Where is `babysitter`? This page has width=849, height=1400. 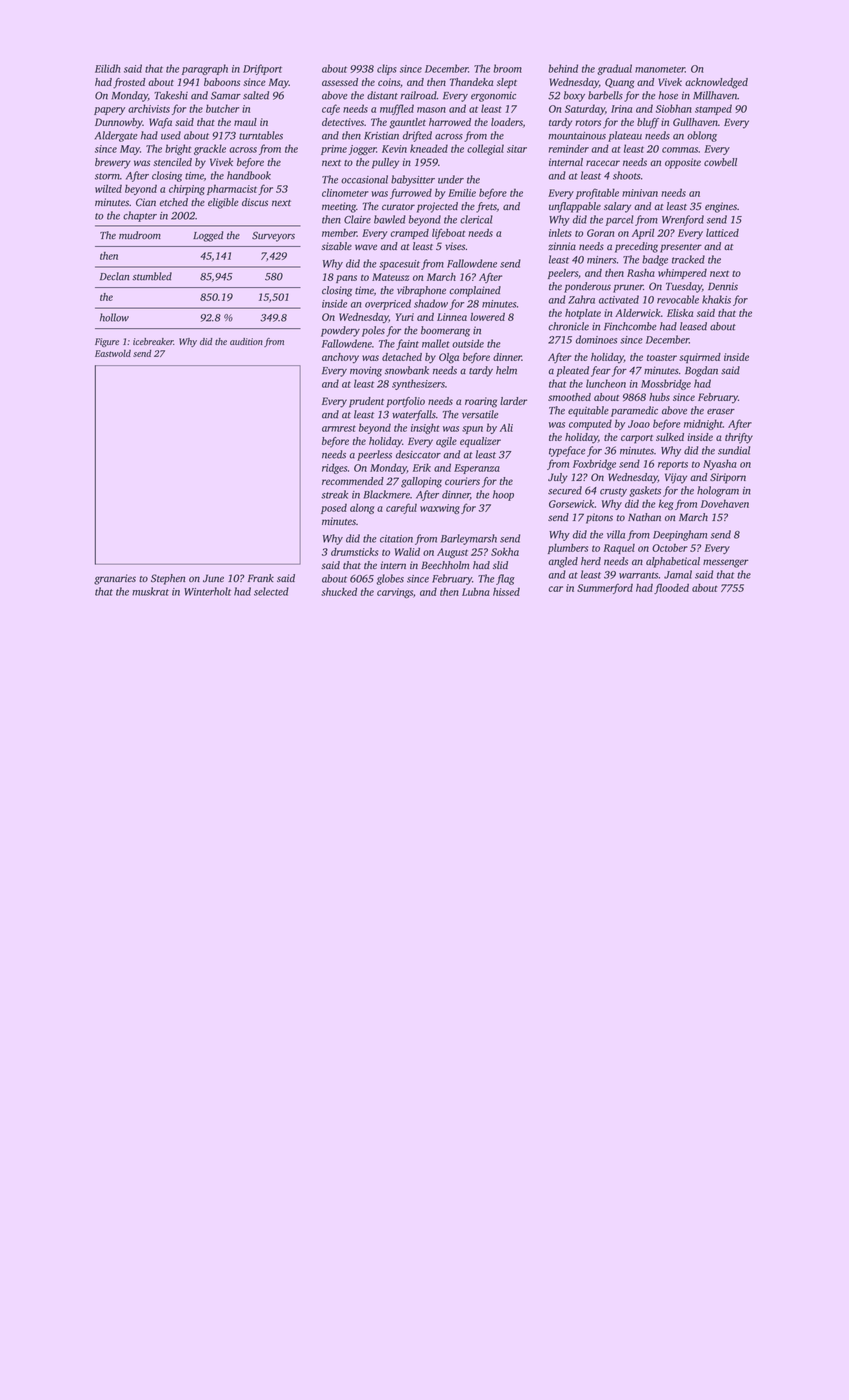 babysitter is located at coordinates (413, 180).
